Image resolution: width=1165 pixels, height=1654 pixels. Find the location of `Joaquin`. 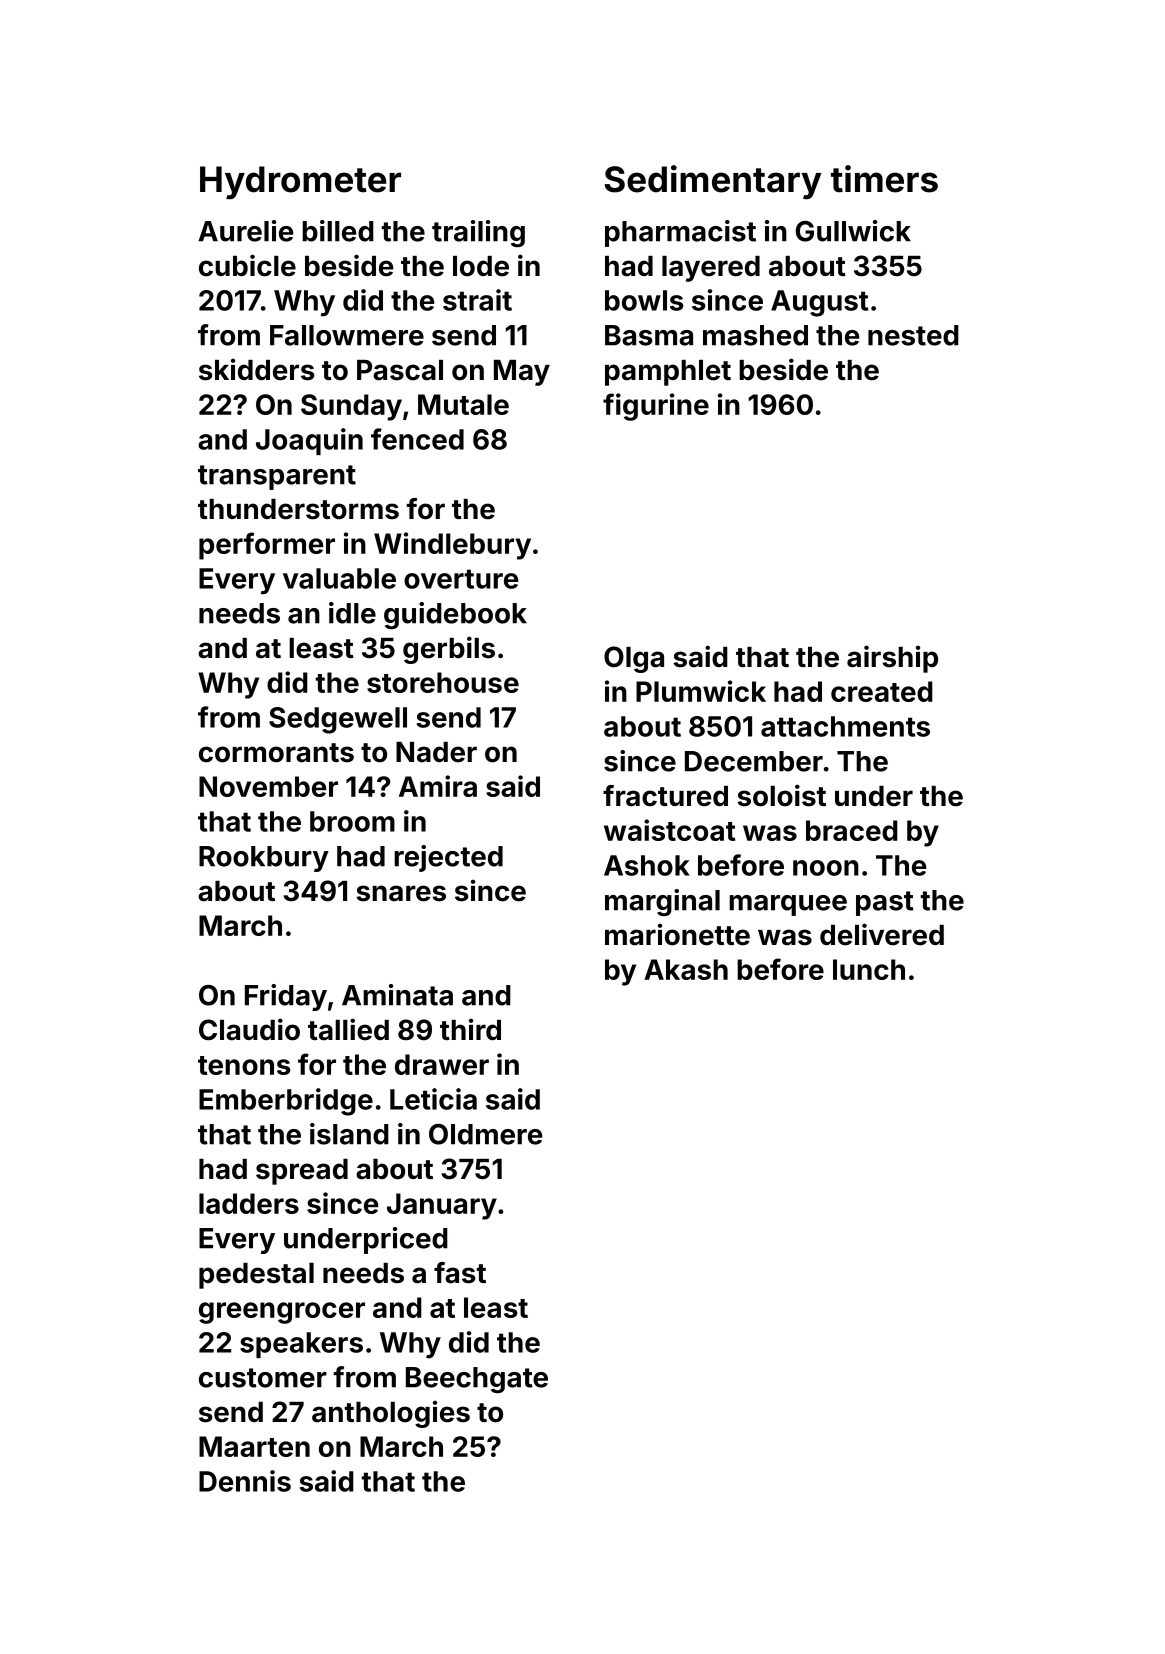

Joaquin is located at coordinates (309, 441).
